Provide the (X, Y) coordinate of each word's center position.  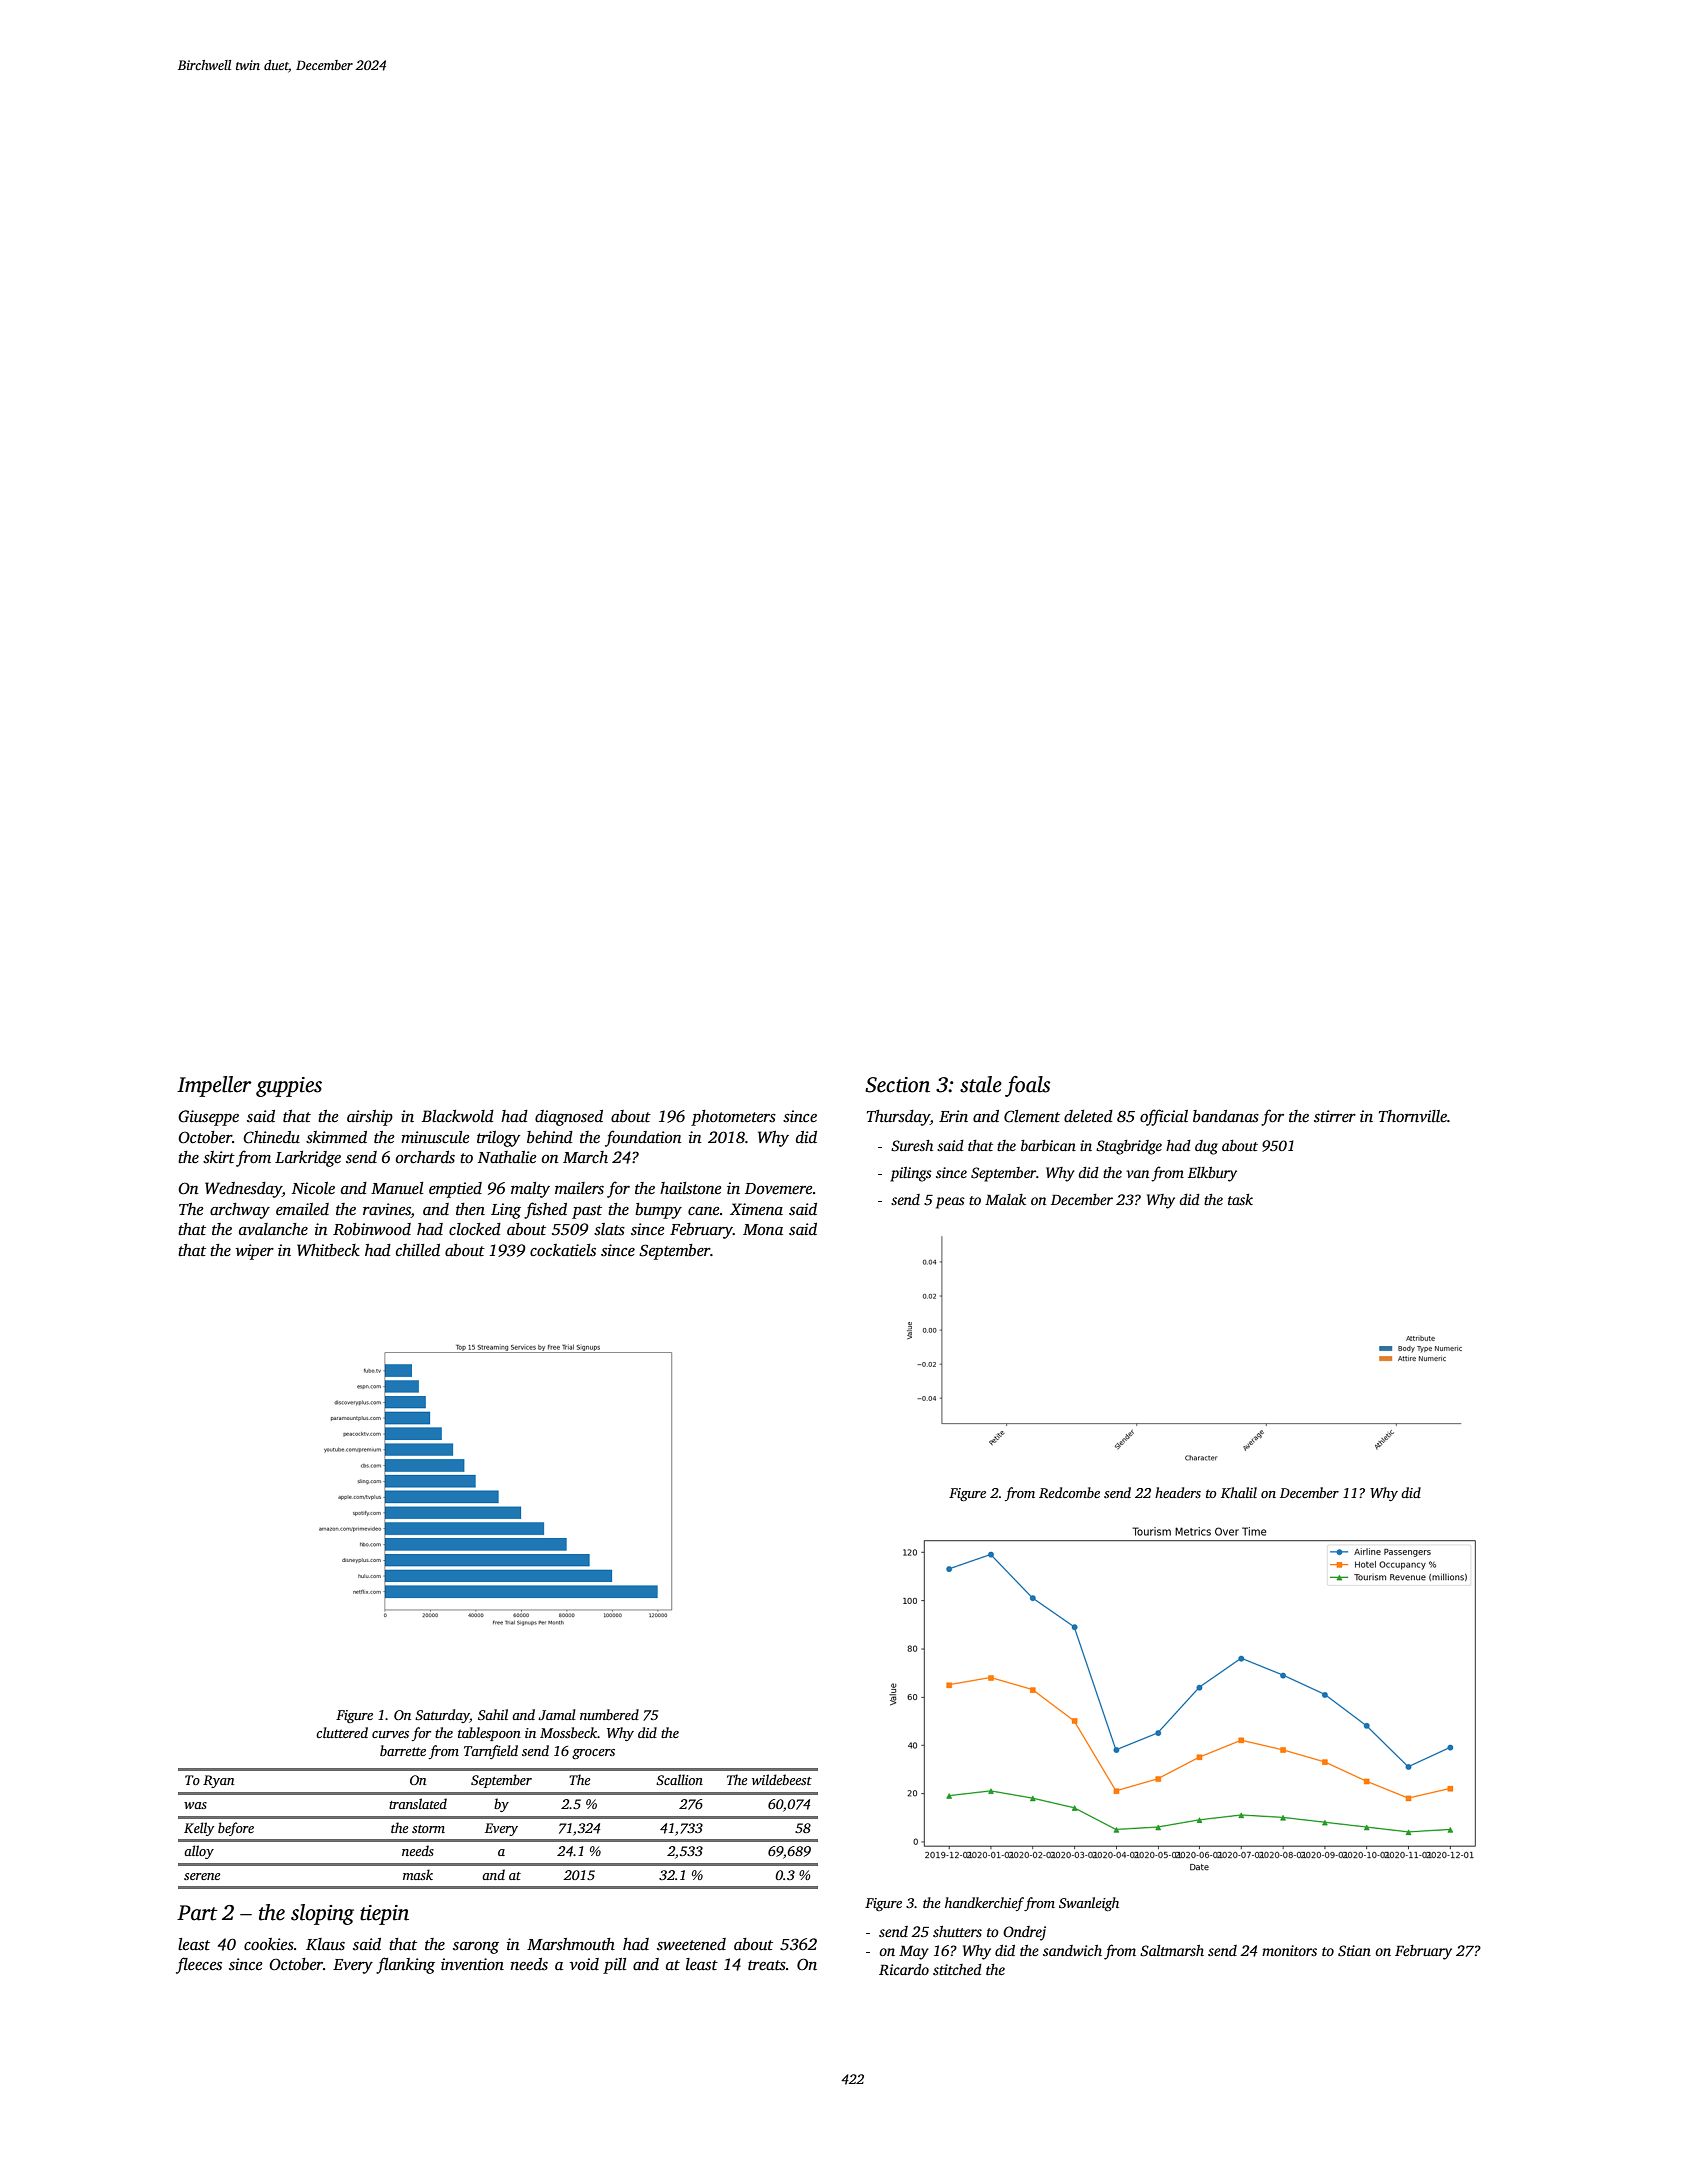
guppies (289, 1087)
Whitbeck (328, 1250)
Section (897, 1085)
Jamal (557, 1714)
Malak (1005, 1199)
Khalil (1239, 1492)
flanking (405, 1965)
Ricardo (904, 1969)
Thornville (1413, 1116)
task (1240, 1199)
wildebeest (782, 1779)
